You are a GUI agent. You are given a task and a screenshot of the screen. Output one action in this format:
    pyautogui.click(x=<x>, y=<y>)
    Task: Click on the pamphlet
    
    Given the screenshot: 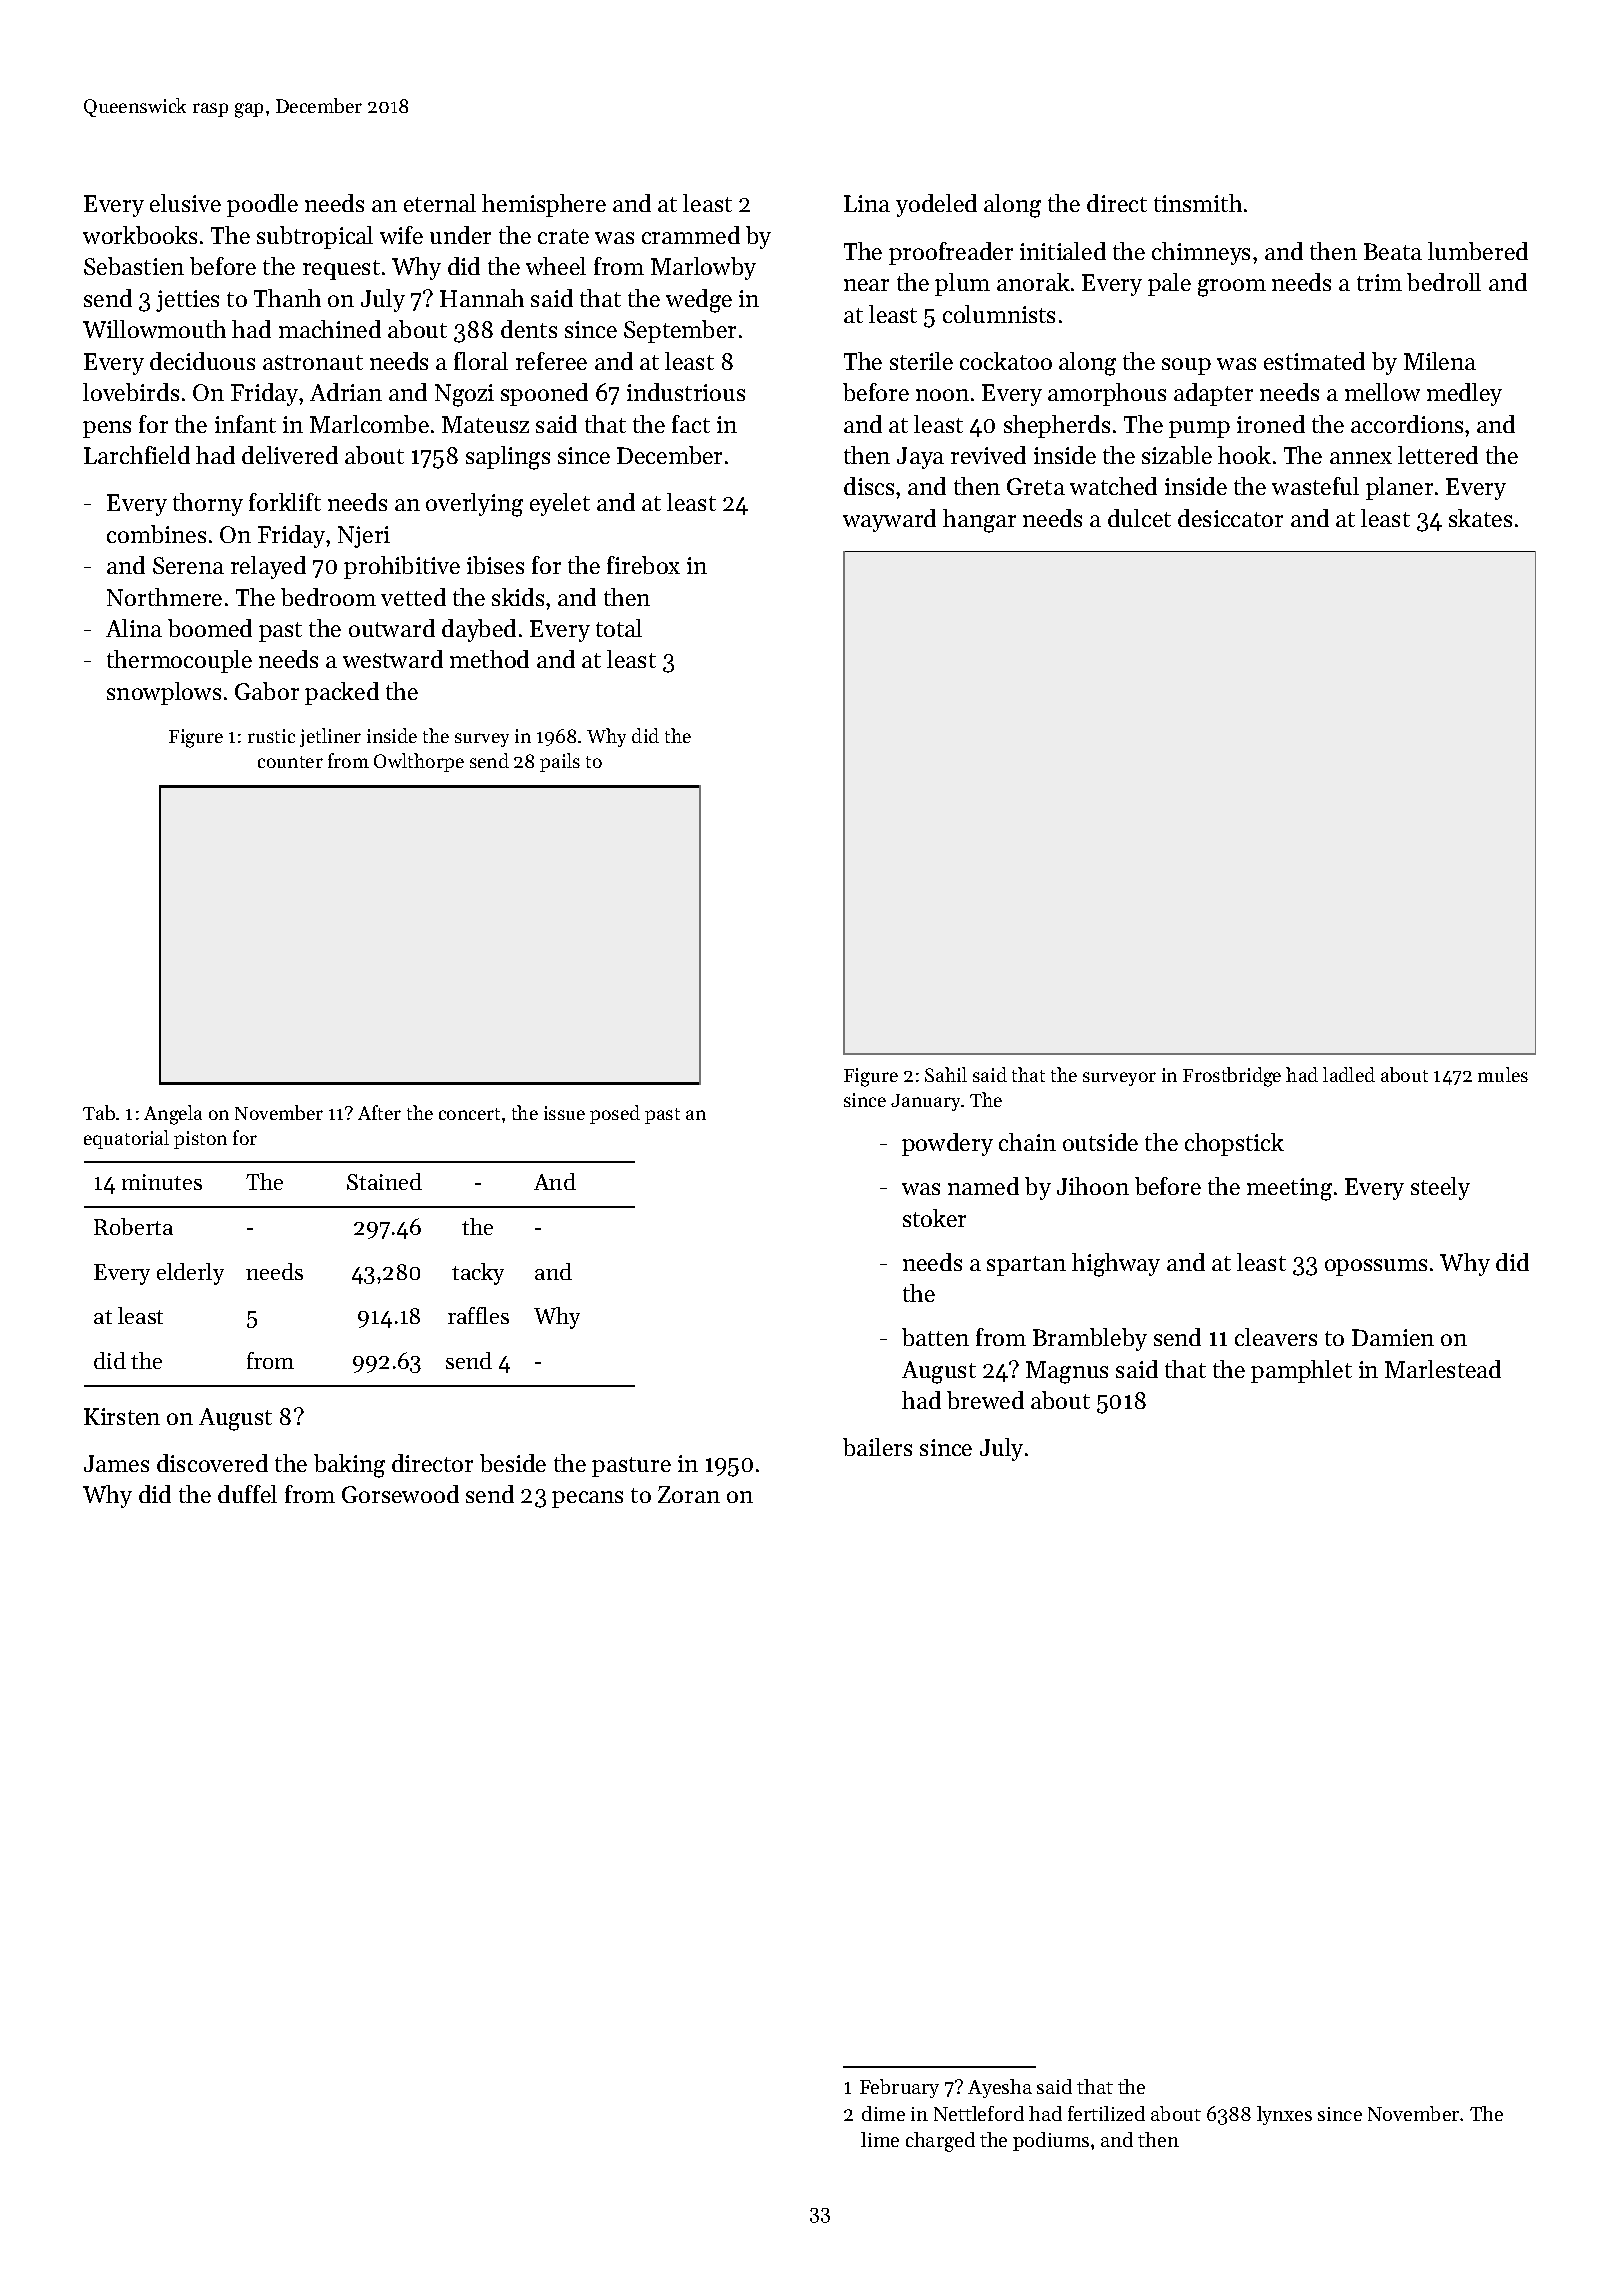 What is the action you would take?
    pyautogui.click(x=1301, y=1371)
